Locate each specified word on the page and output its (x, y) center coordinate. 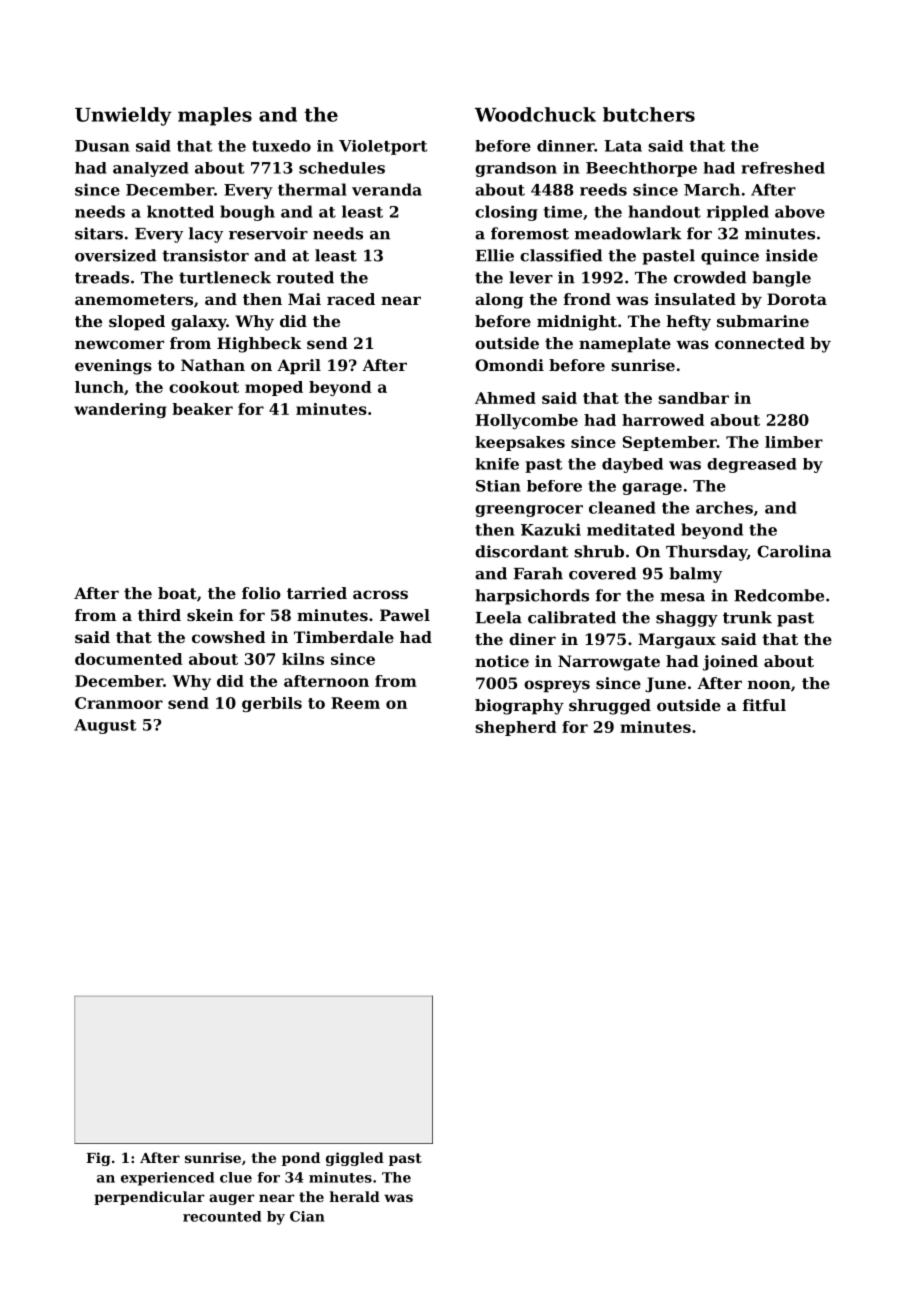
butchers (649, 114)
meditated (631, 529)
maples (215, 116)
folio (261, 593)
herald (355, 1196)
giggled (355, 1159)
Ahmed (505, 398)
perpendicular (149, 1198)
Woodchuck (535, 114)
